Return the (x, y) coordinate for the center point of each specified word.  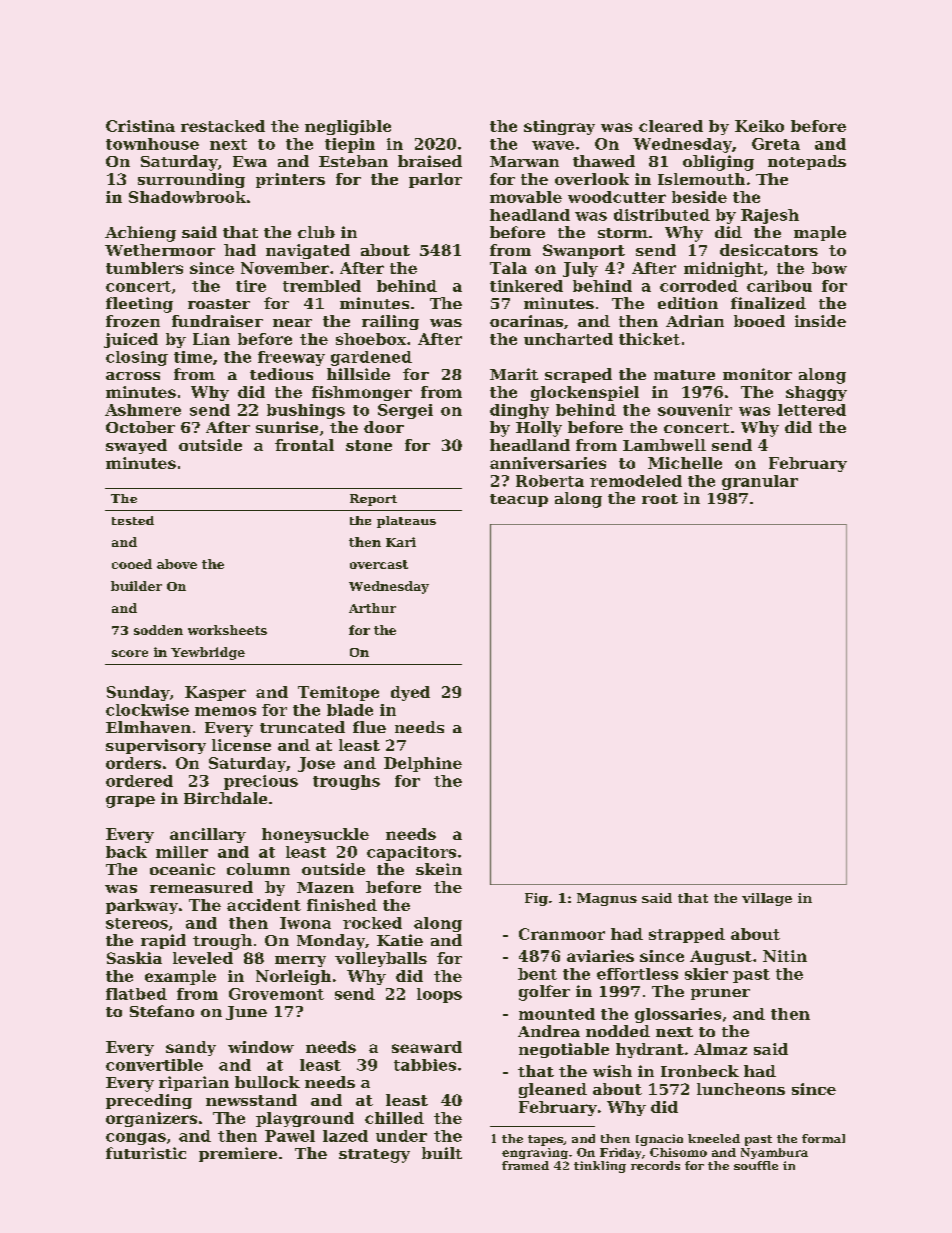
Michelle (685, 463)
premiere (238, 1154)
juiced (131, 340)
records (655, 1165)
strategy (374, 1156)
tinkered (526, 286)
